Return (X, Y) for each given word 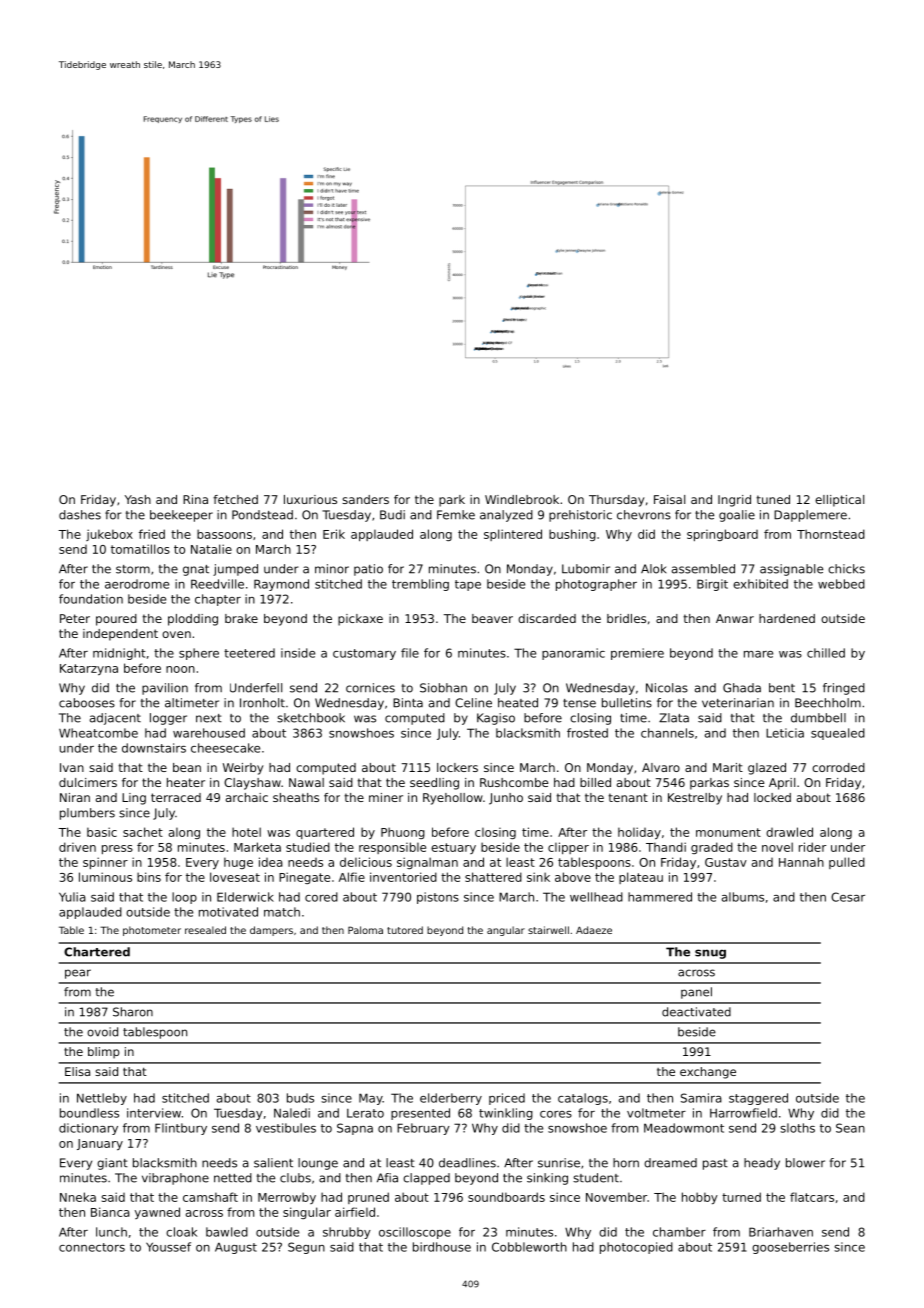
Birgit (712, 585)
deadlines (467, 1163)
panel (696, 993)
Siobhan (443, 688)
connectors (92, 1247)
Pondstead (262, 515)
